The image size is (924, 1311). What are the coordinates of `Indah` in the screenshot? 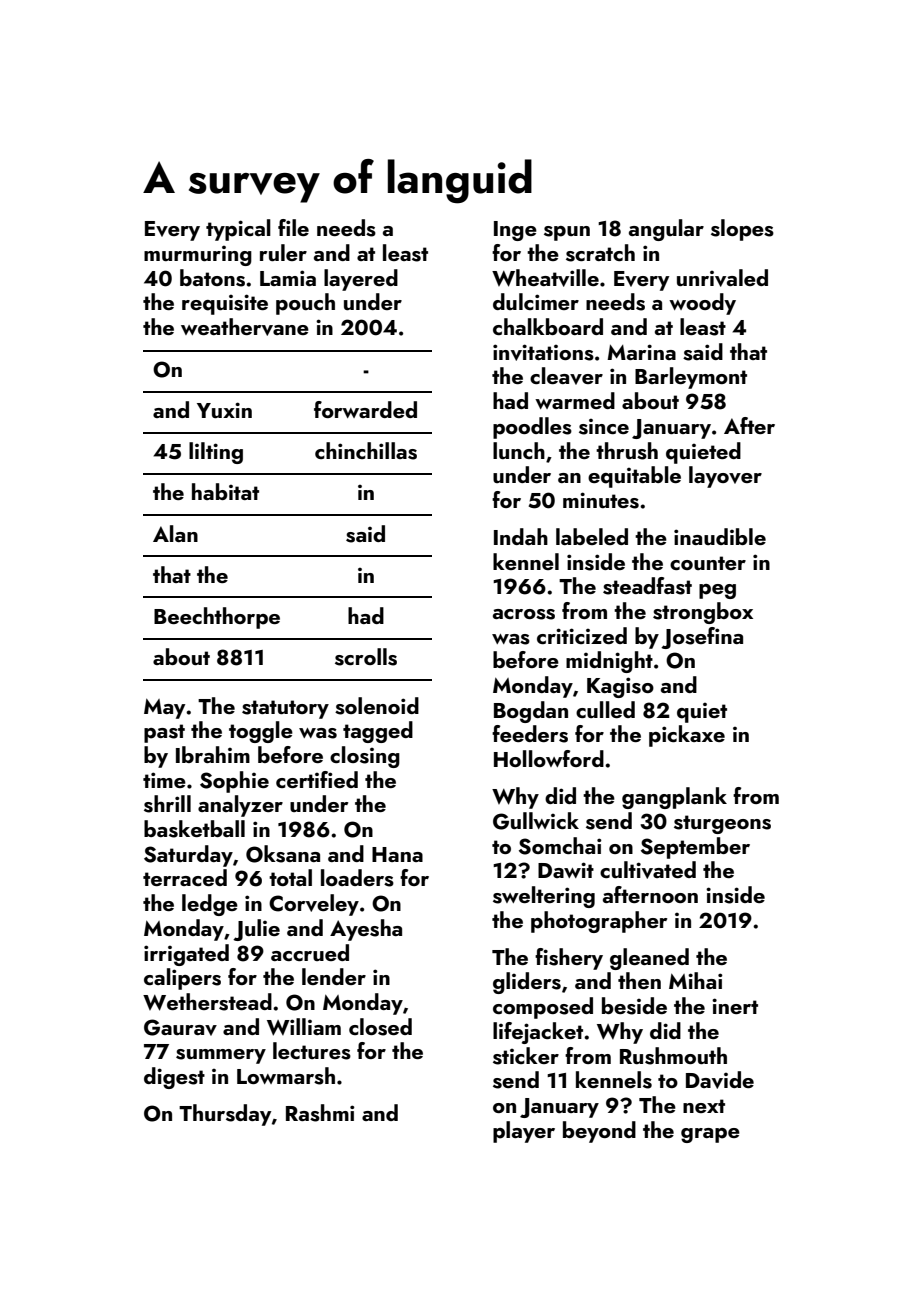 It's located at (521, 536).
